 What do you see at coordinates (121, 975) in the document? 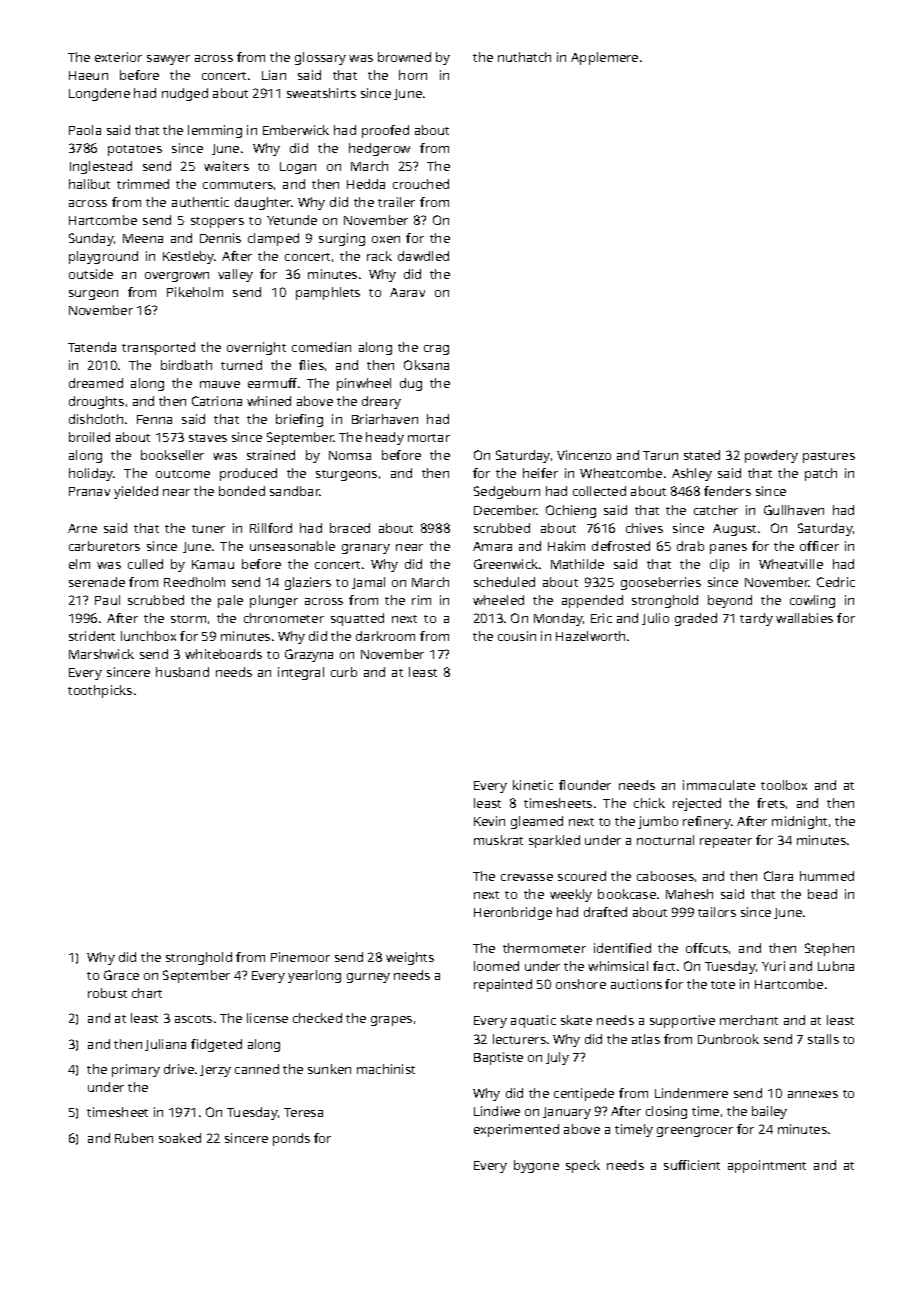
I see `Grace` at bounding box center [121, 975].
